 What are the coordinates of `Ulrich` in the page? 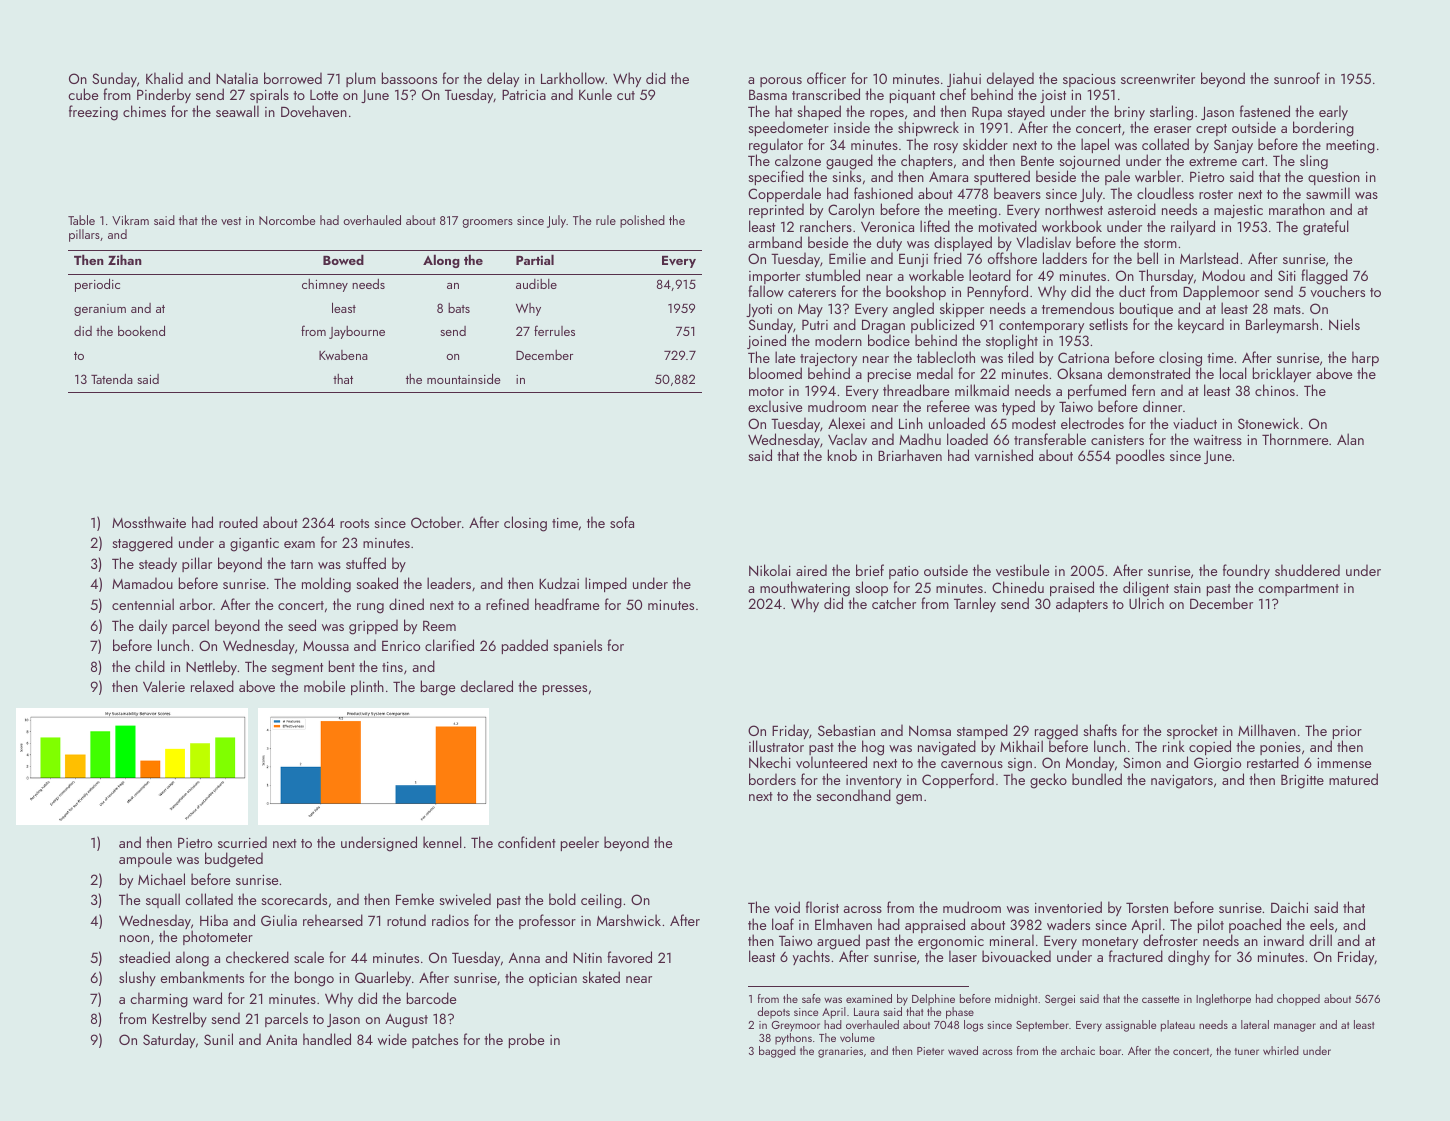 It's located at (1146, 603).
